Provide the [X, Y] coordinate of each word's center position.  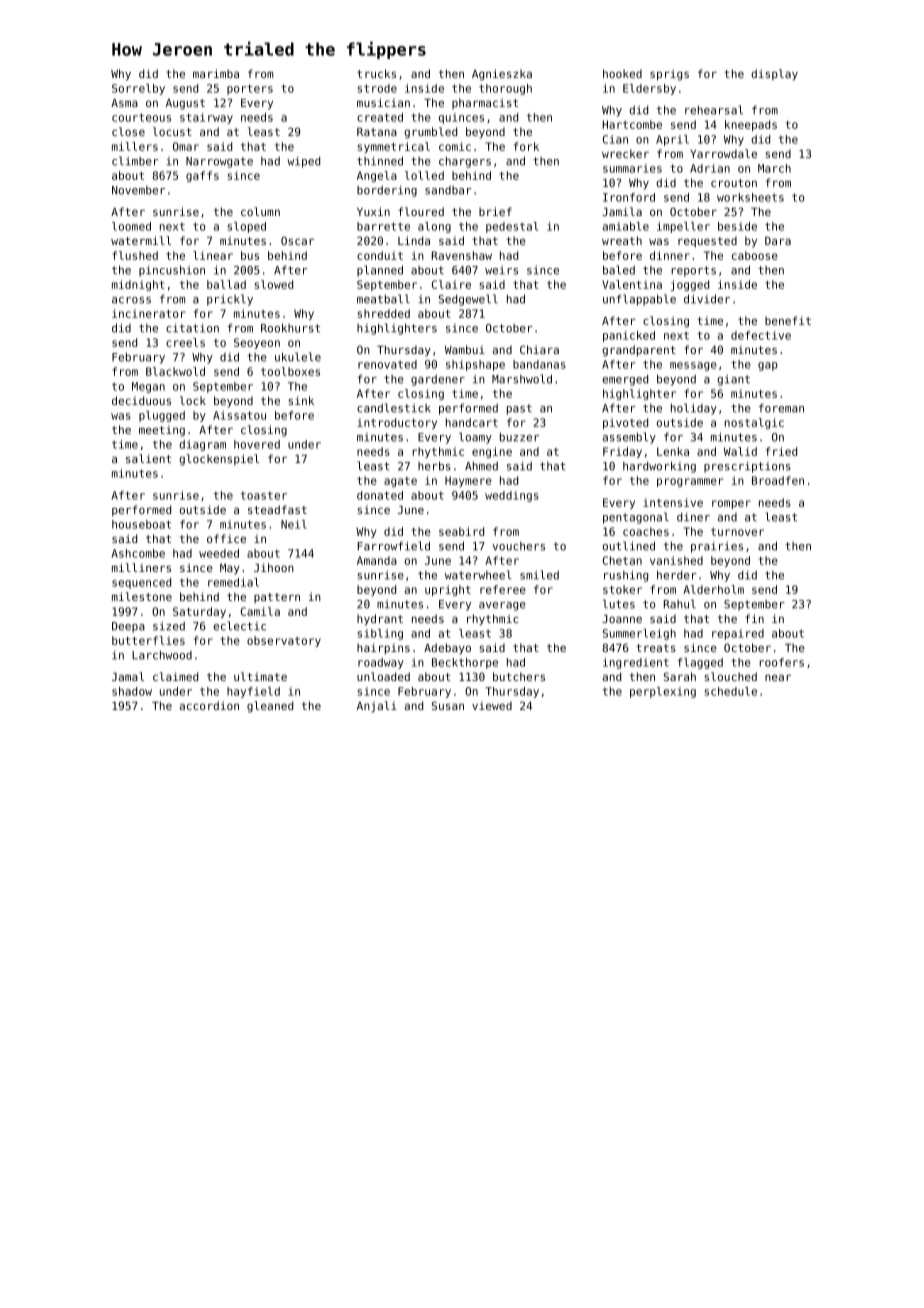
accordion [209, 705]
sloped [247, 227]
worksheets [750, 197]
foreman [781, 408]
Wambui [465, 349]
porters [250, 89]
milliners [141, 567]
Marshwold [522, 379]
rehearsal [714, 110]
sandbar [448, 190]
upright [448, 590]
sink [301, 400]
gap [768, 366]
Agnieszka [502, 75]
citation [192, 328]
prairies [717, 547]
